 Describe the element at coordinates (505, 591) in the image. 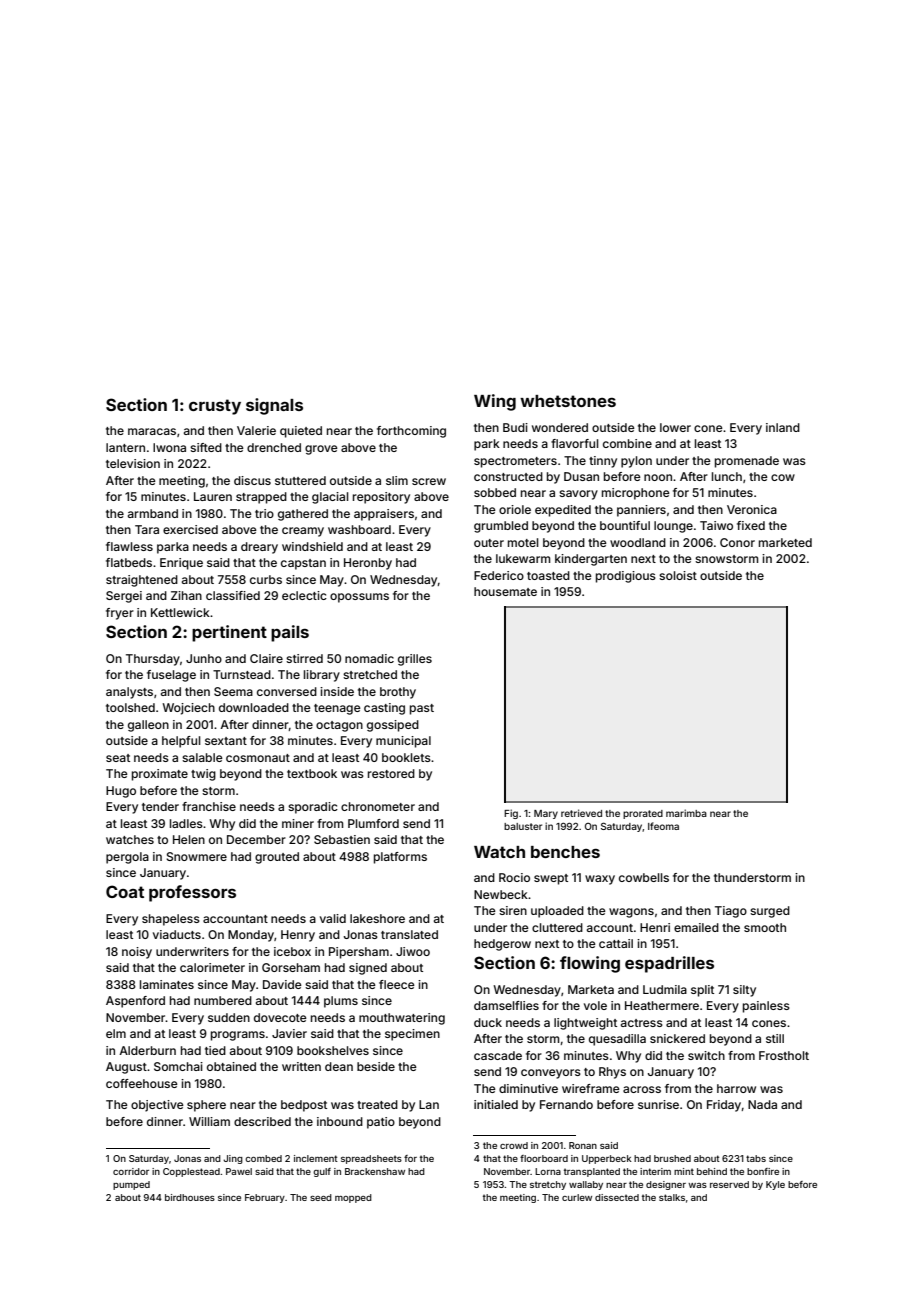

I see `housemate` at that location.
